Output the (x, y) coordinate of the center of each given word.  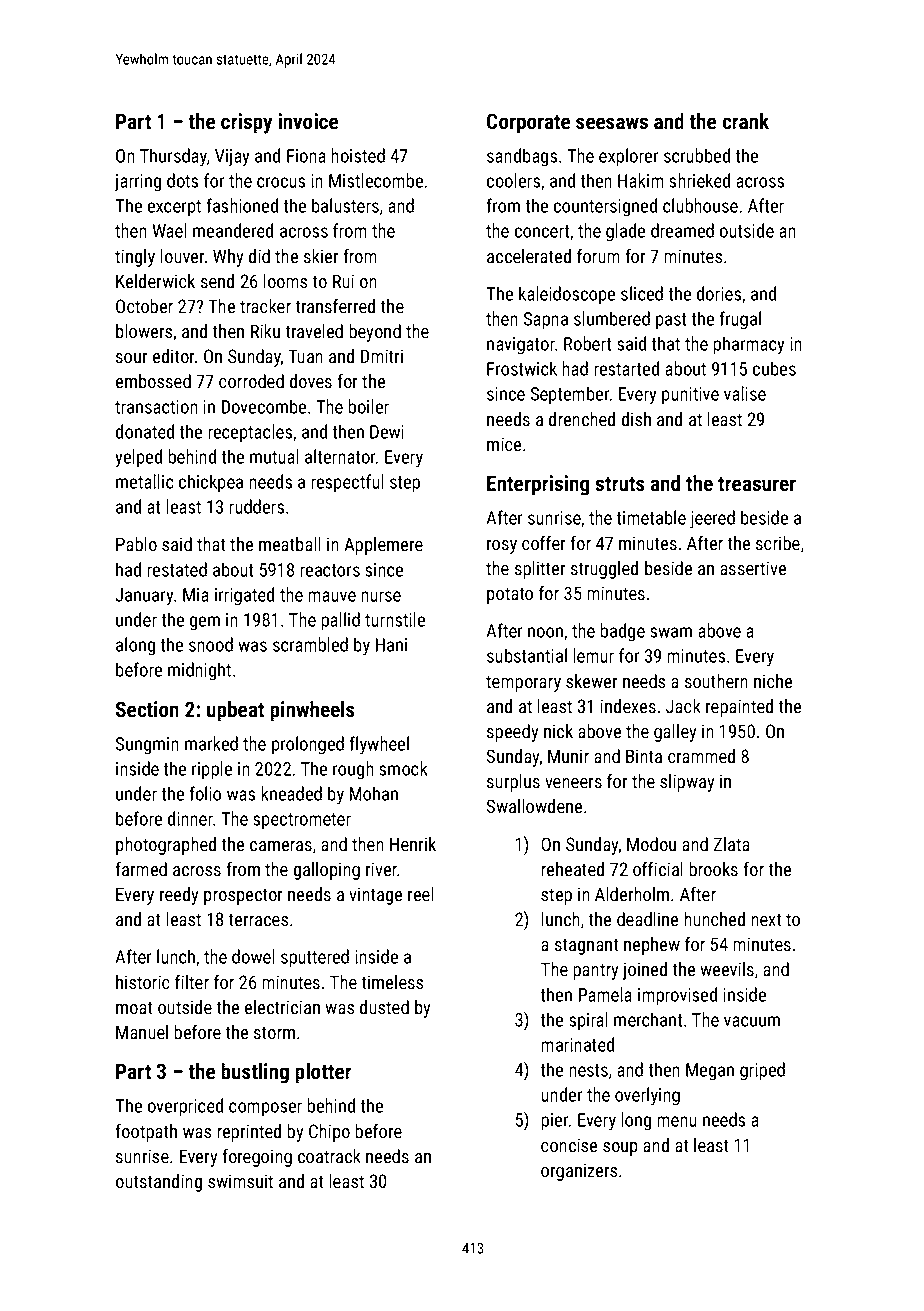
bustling (255, 1073)
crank (745, 121)
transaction (156, 407)
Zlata (732, 844)
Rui (343, 281)
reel (421, 894)
